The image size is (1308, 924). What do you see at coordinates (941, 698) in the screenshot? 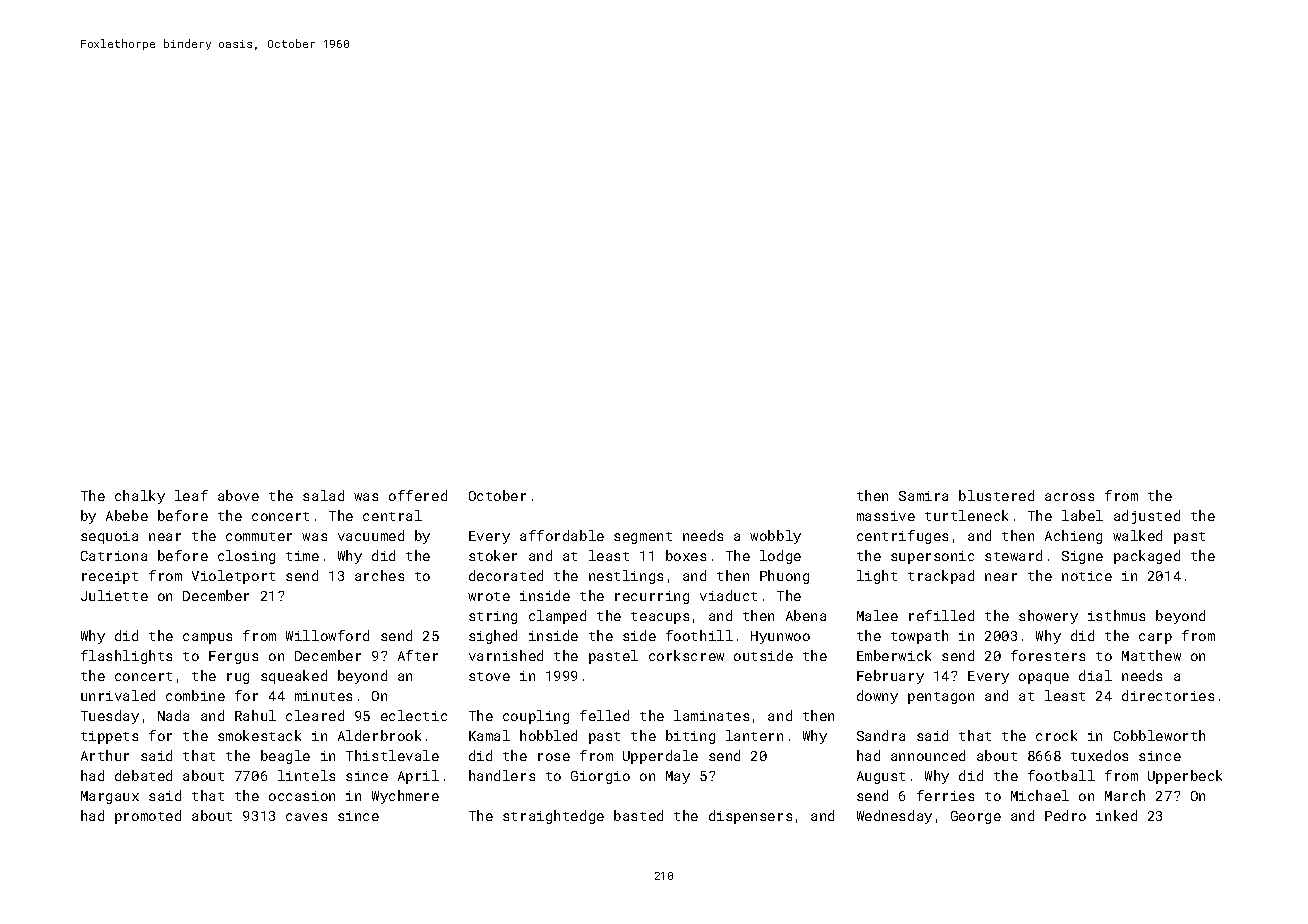
I see `pentagon` at bounding box center [941, 698].
